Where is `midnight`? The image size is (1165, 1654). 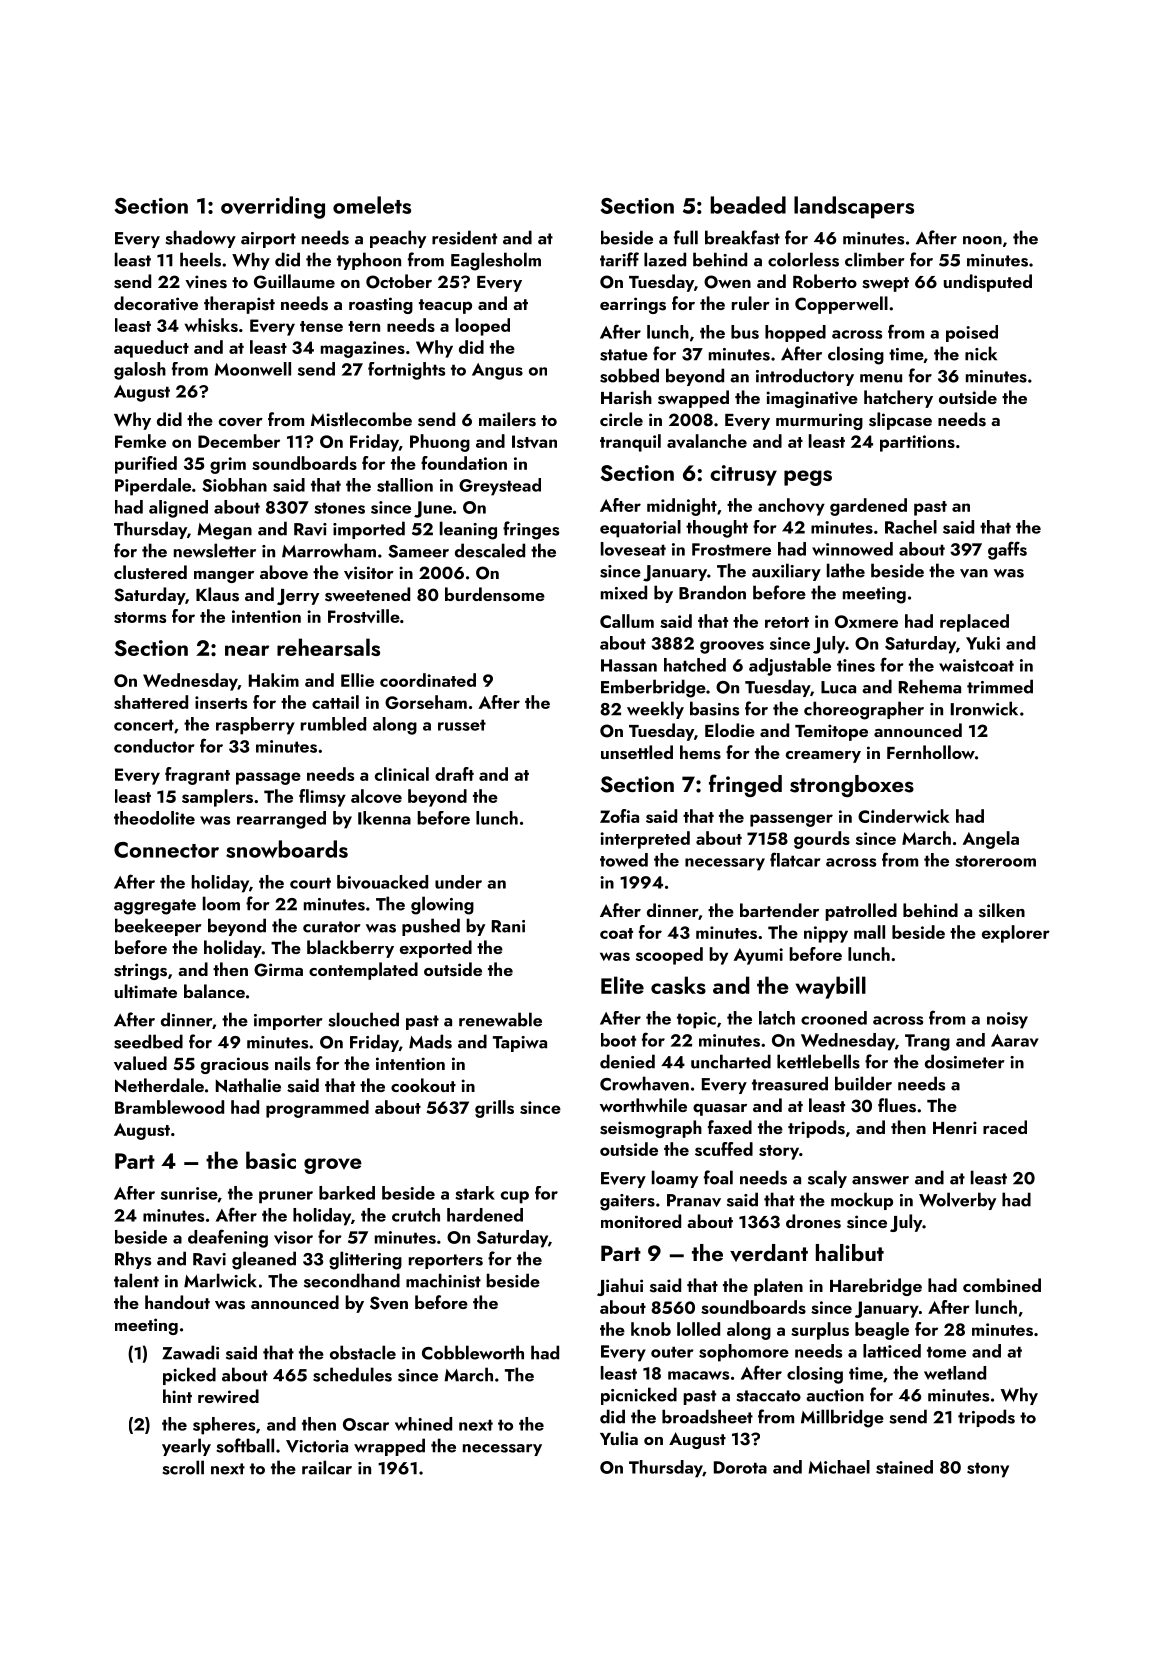 midnight is located at coordinates (682, 507).
